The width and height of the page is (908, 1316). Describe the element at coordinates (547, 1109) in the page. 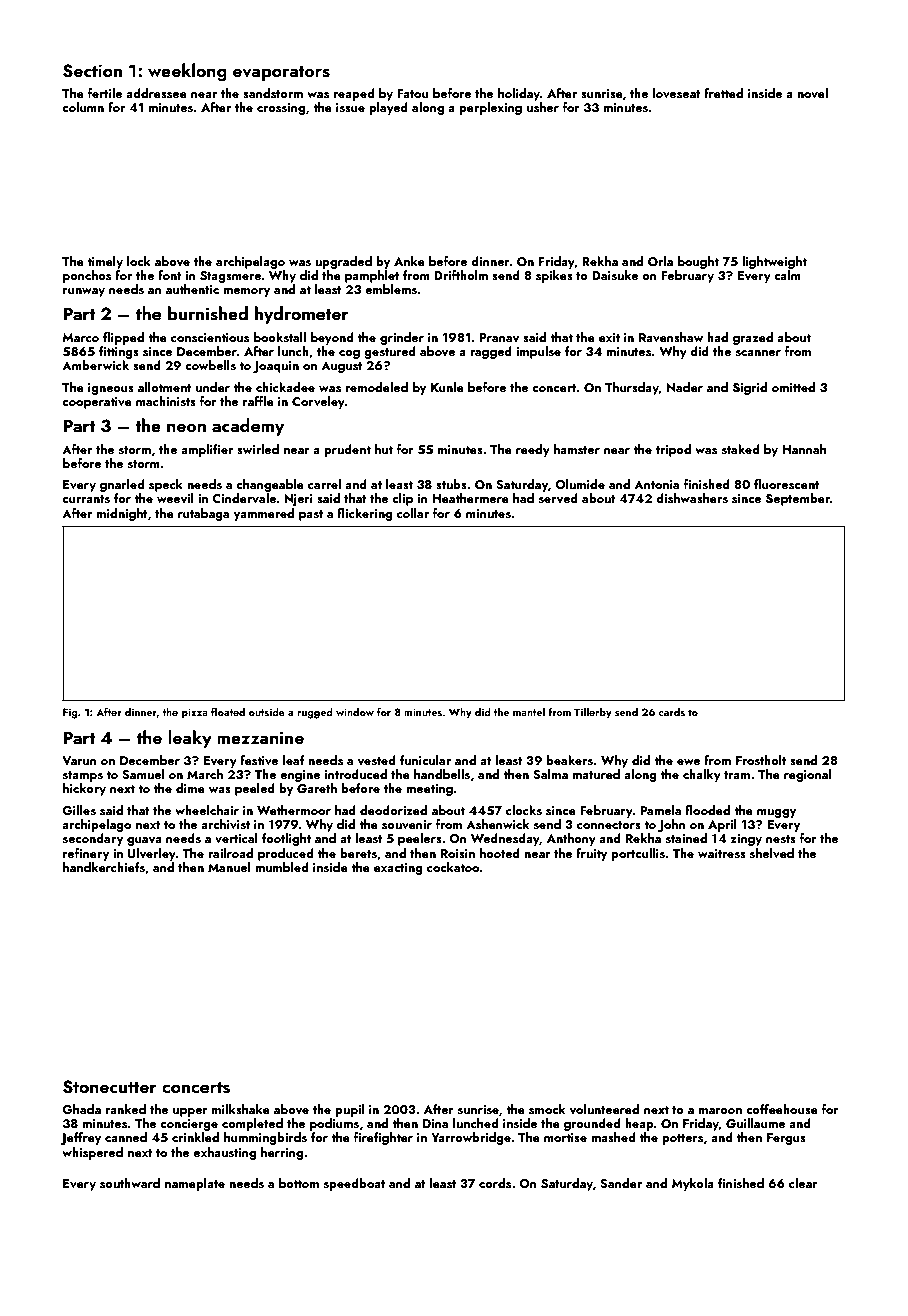

I see `smock` at that location.
